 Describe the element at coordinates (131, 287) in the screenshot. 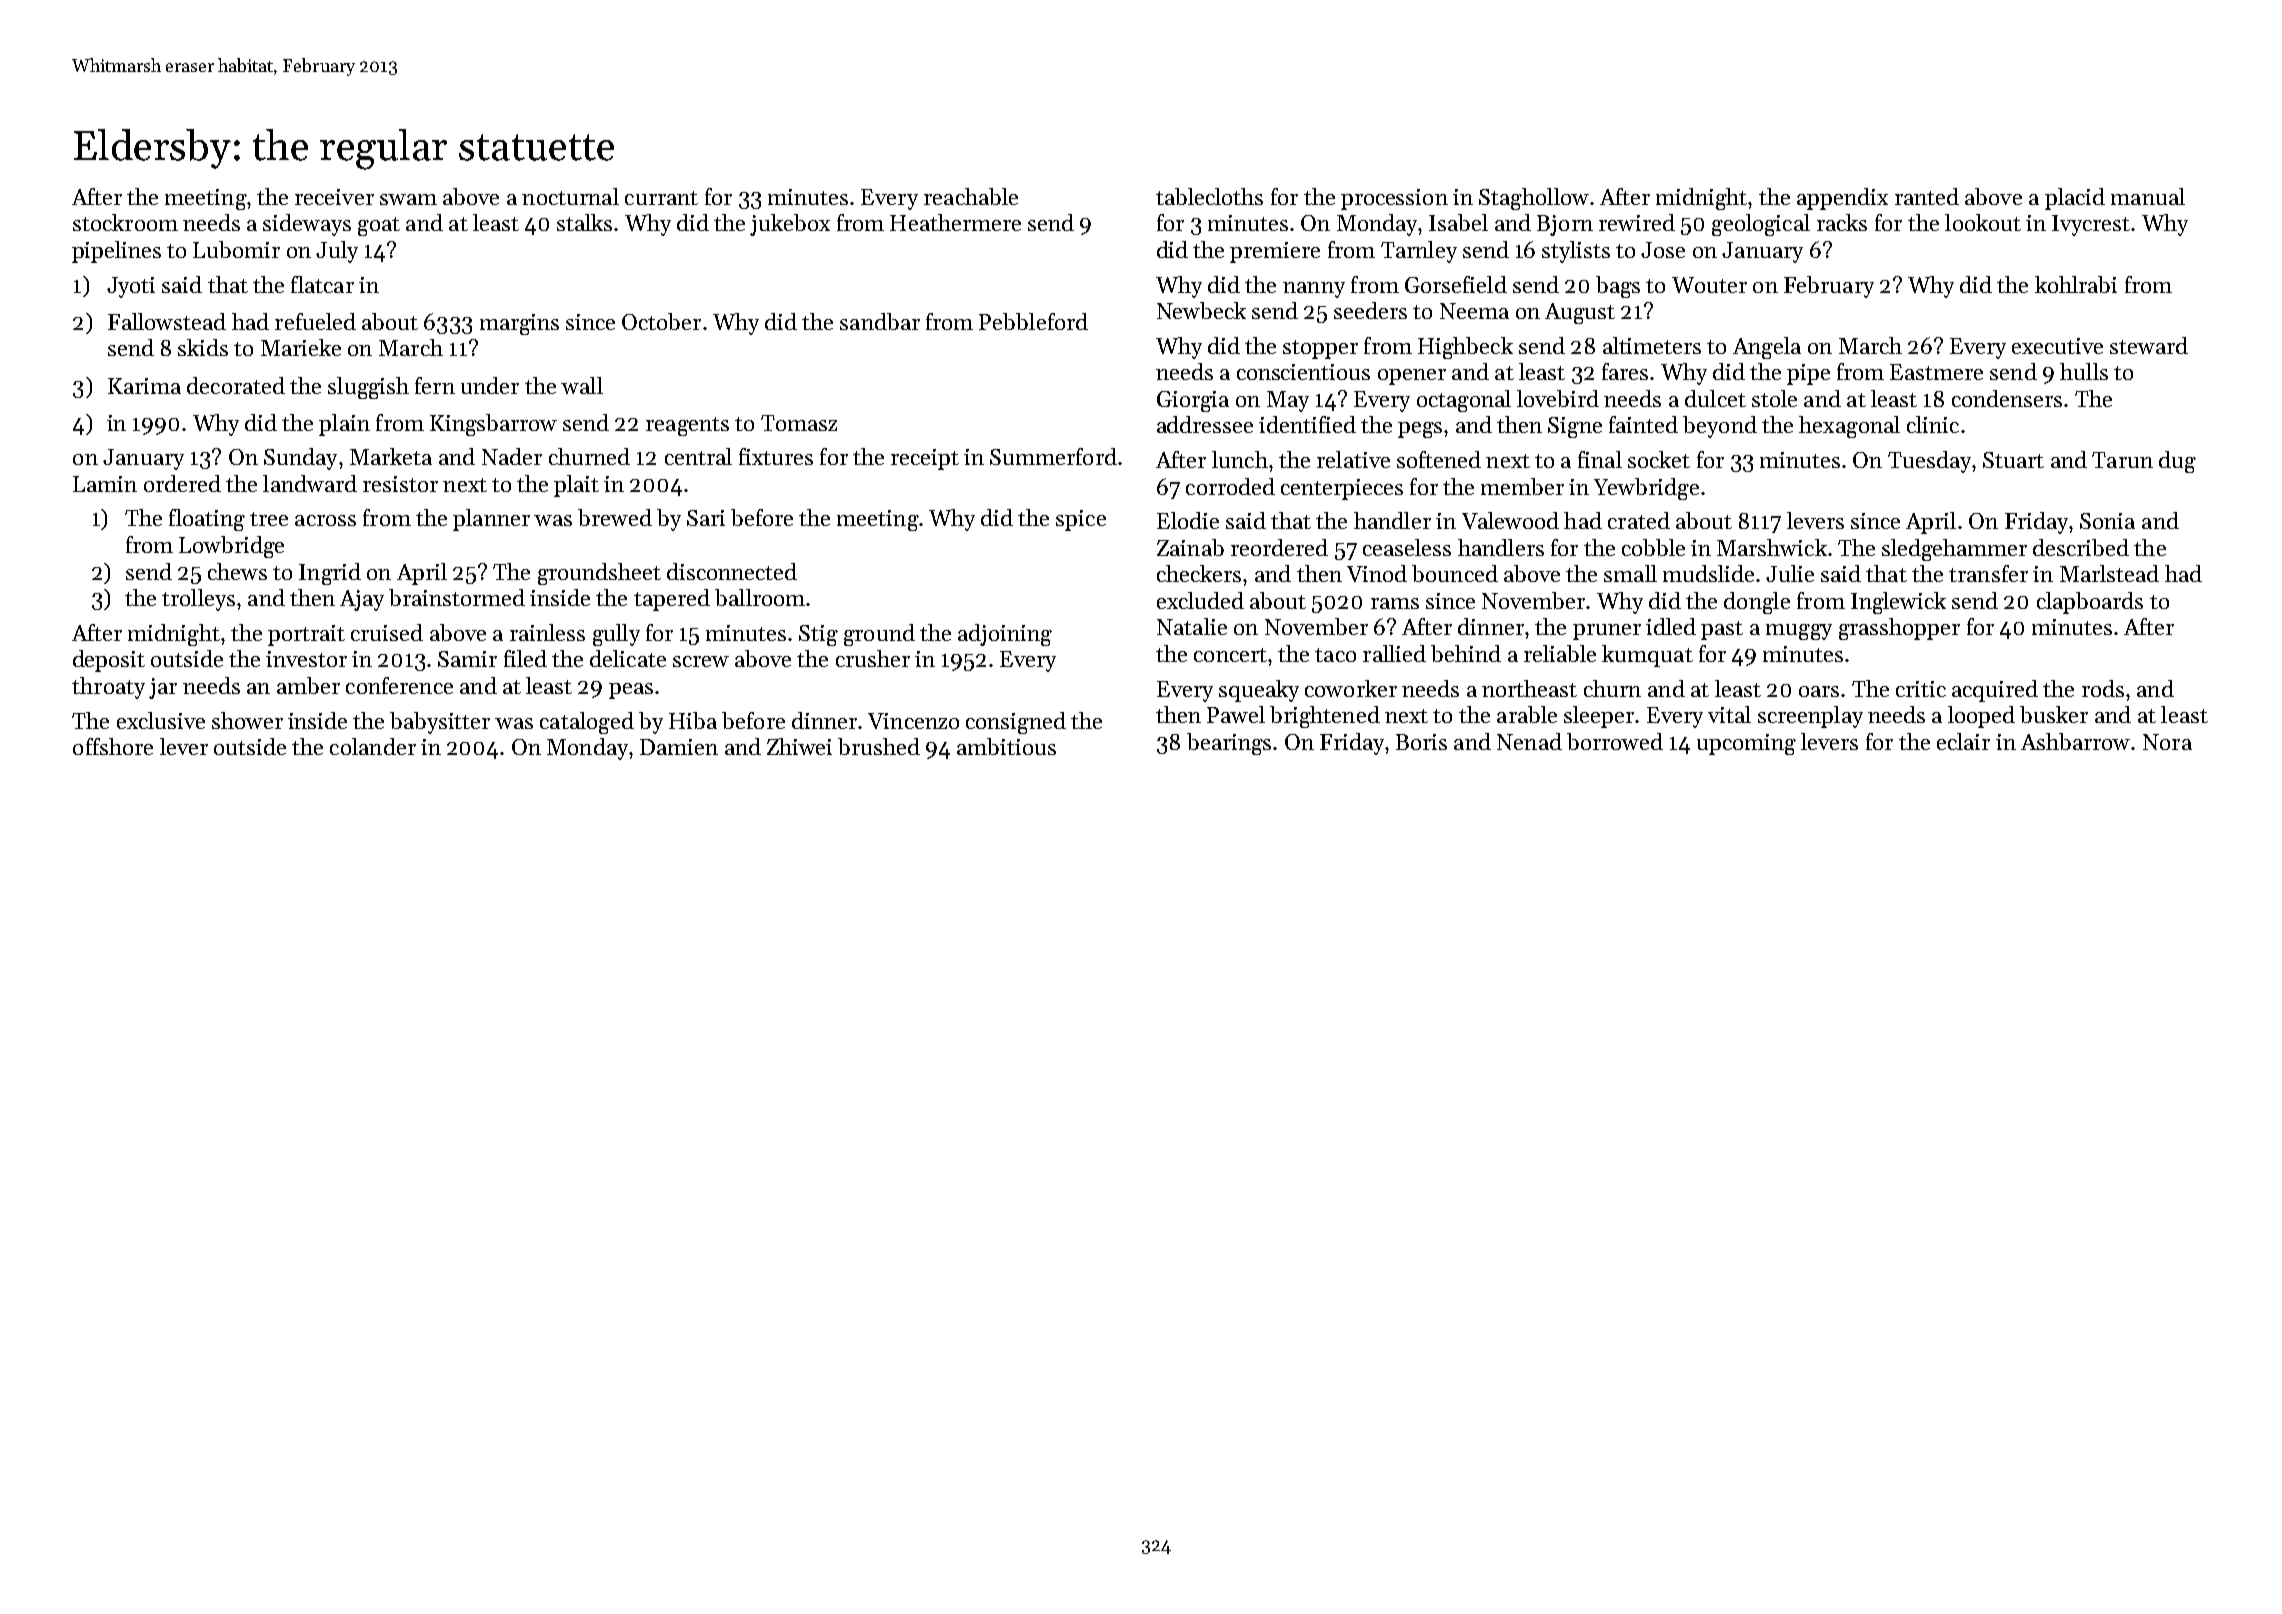

I see `Jyoti` at that location.
